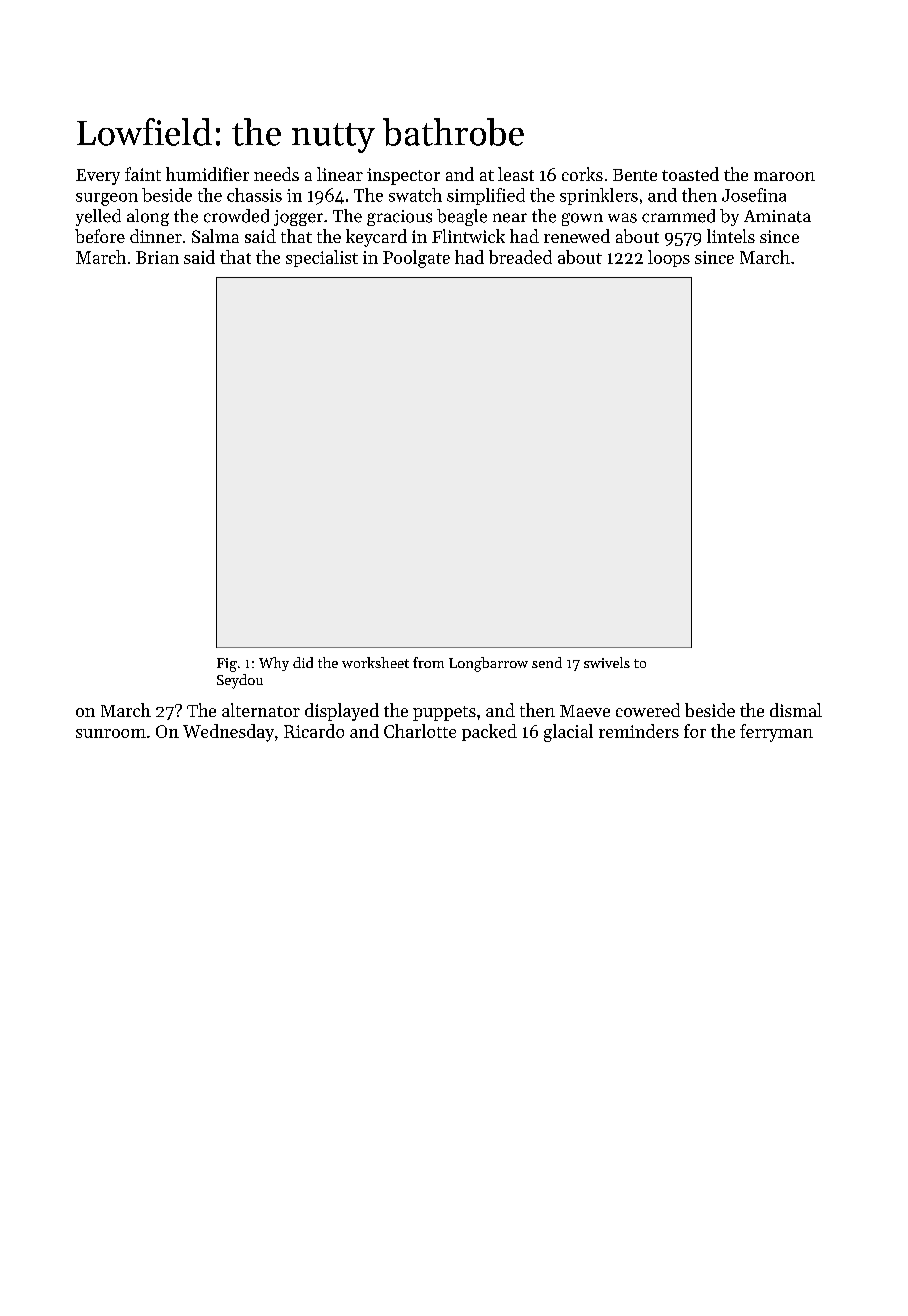 The image size is (908, 1316). Describe the element at coordinates (403, 176) in the page. I see `inspector` at that location.
